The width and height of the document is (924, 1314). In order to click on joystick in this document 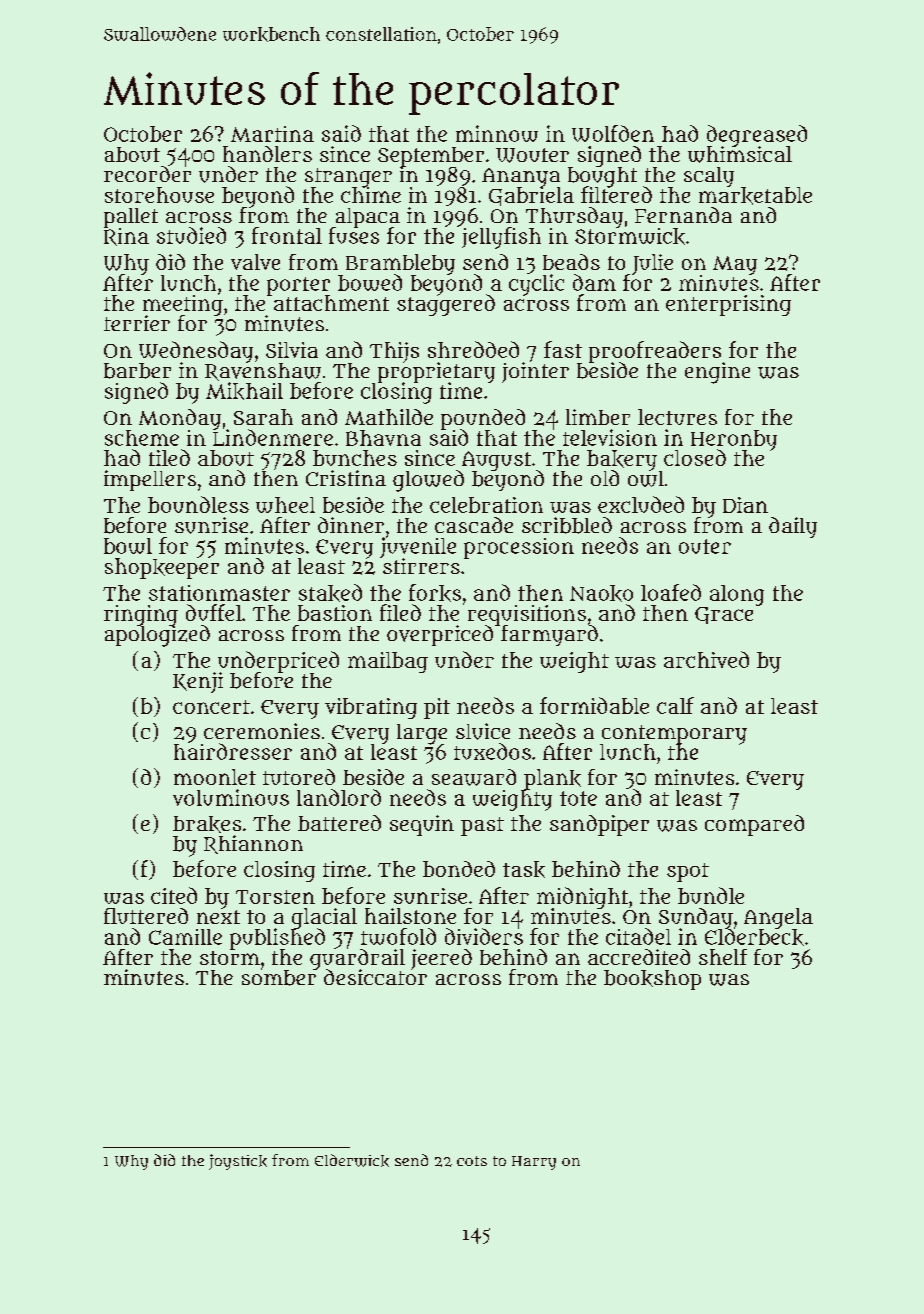, I will do `click(238, 1162)`.
